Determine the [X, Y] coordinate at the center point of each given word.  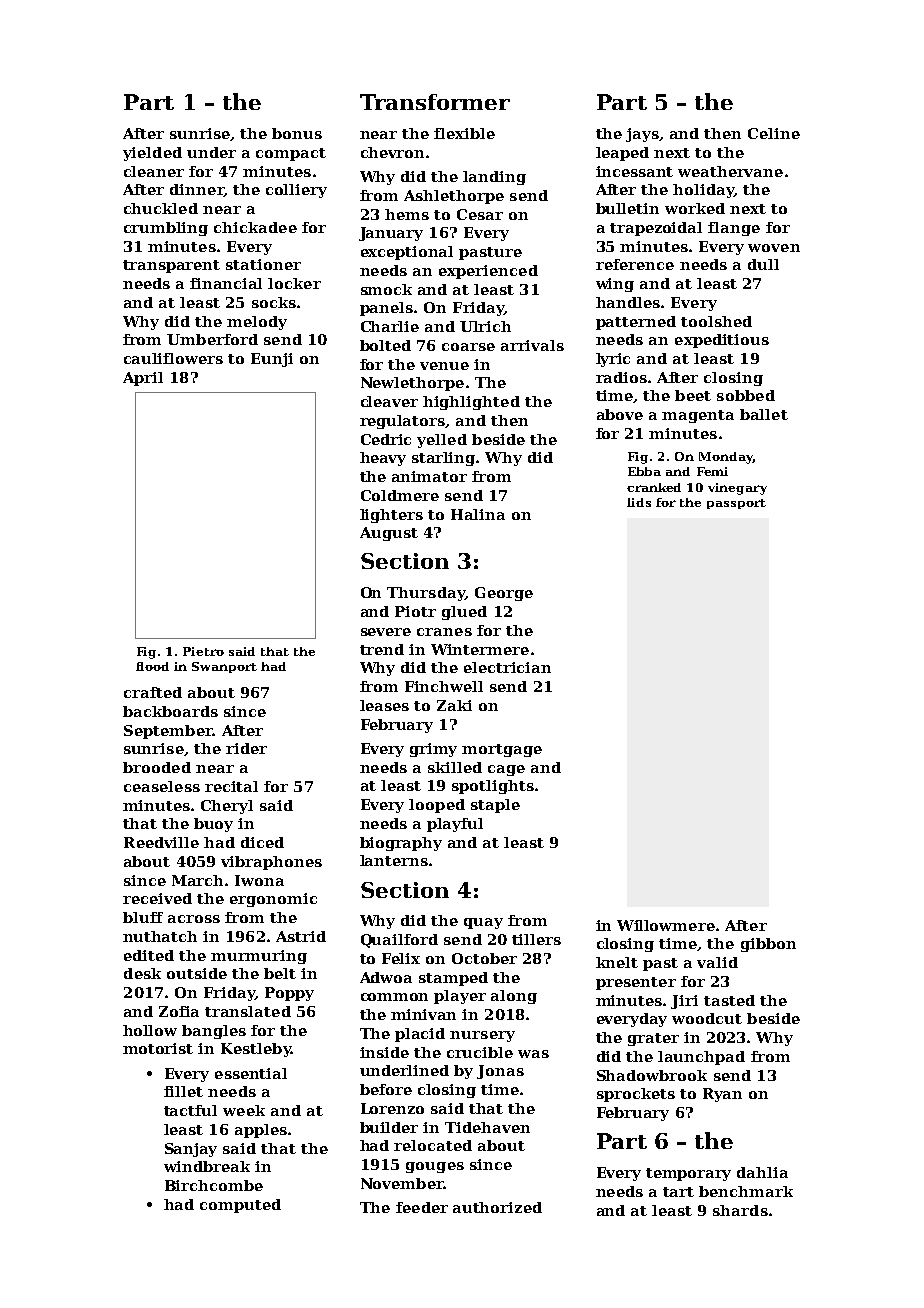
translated [248, 1011]
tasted [729, 1000]
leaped [622, 154]
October [484, 958]
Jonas [500, 1072]
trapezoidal [656, 229]
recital [231, 786]
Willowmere [666, 925]
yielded [152, 154]
